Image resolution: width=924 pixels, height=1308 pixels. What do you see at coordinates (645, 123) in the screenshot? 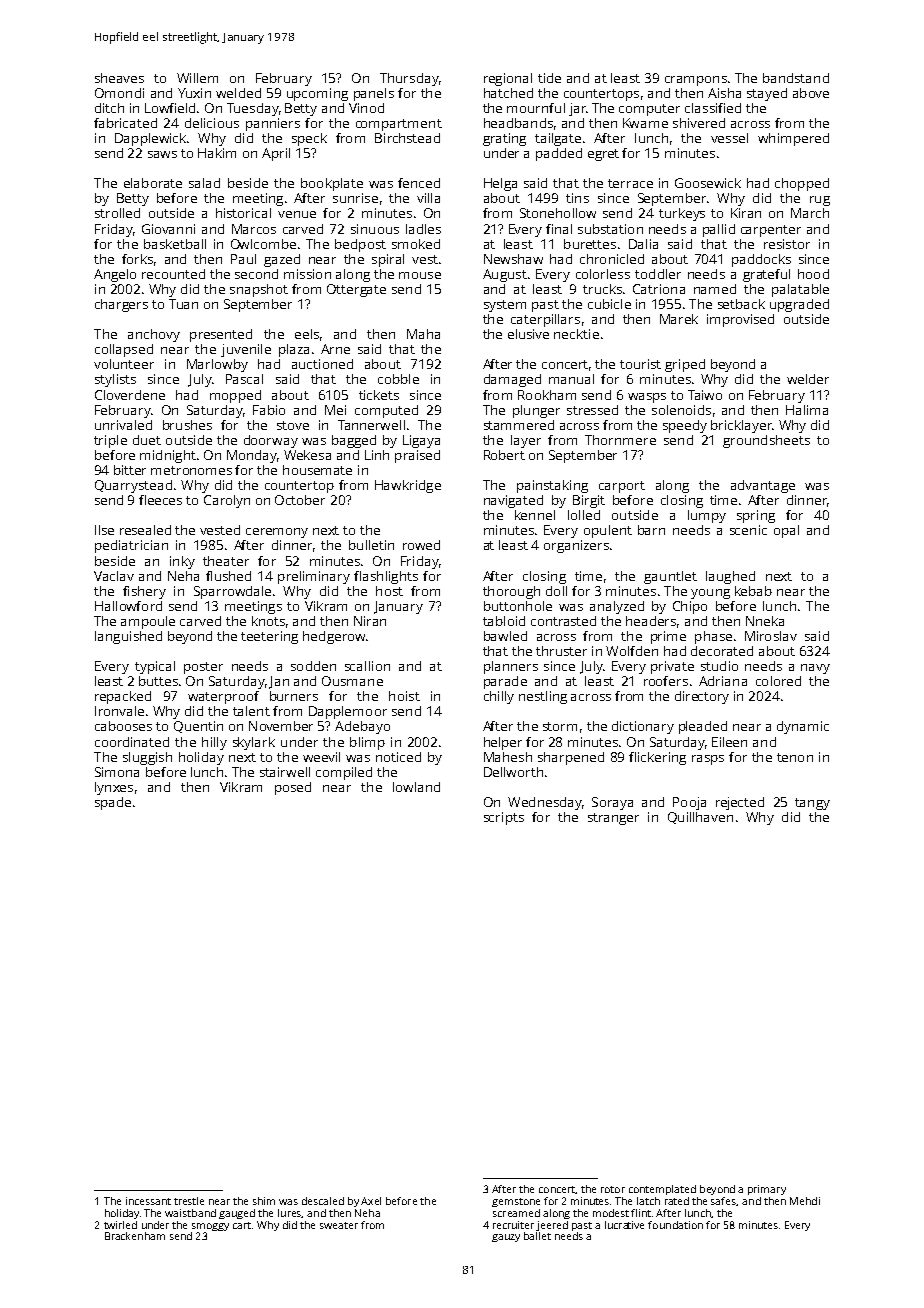
I see `Kwame` at bounding box center [645, 123].
